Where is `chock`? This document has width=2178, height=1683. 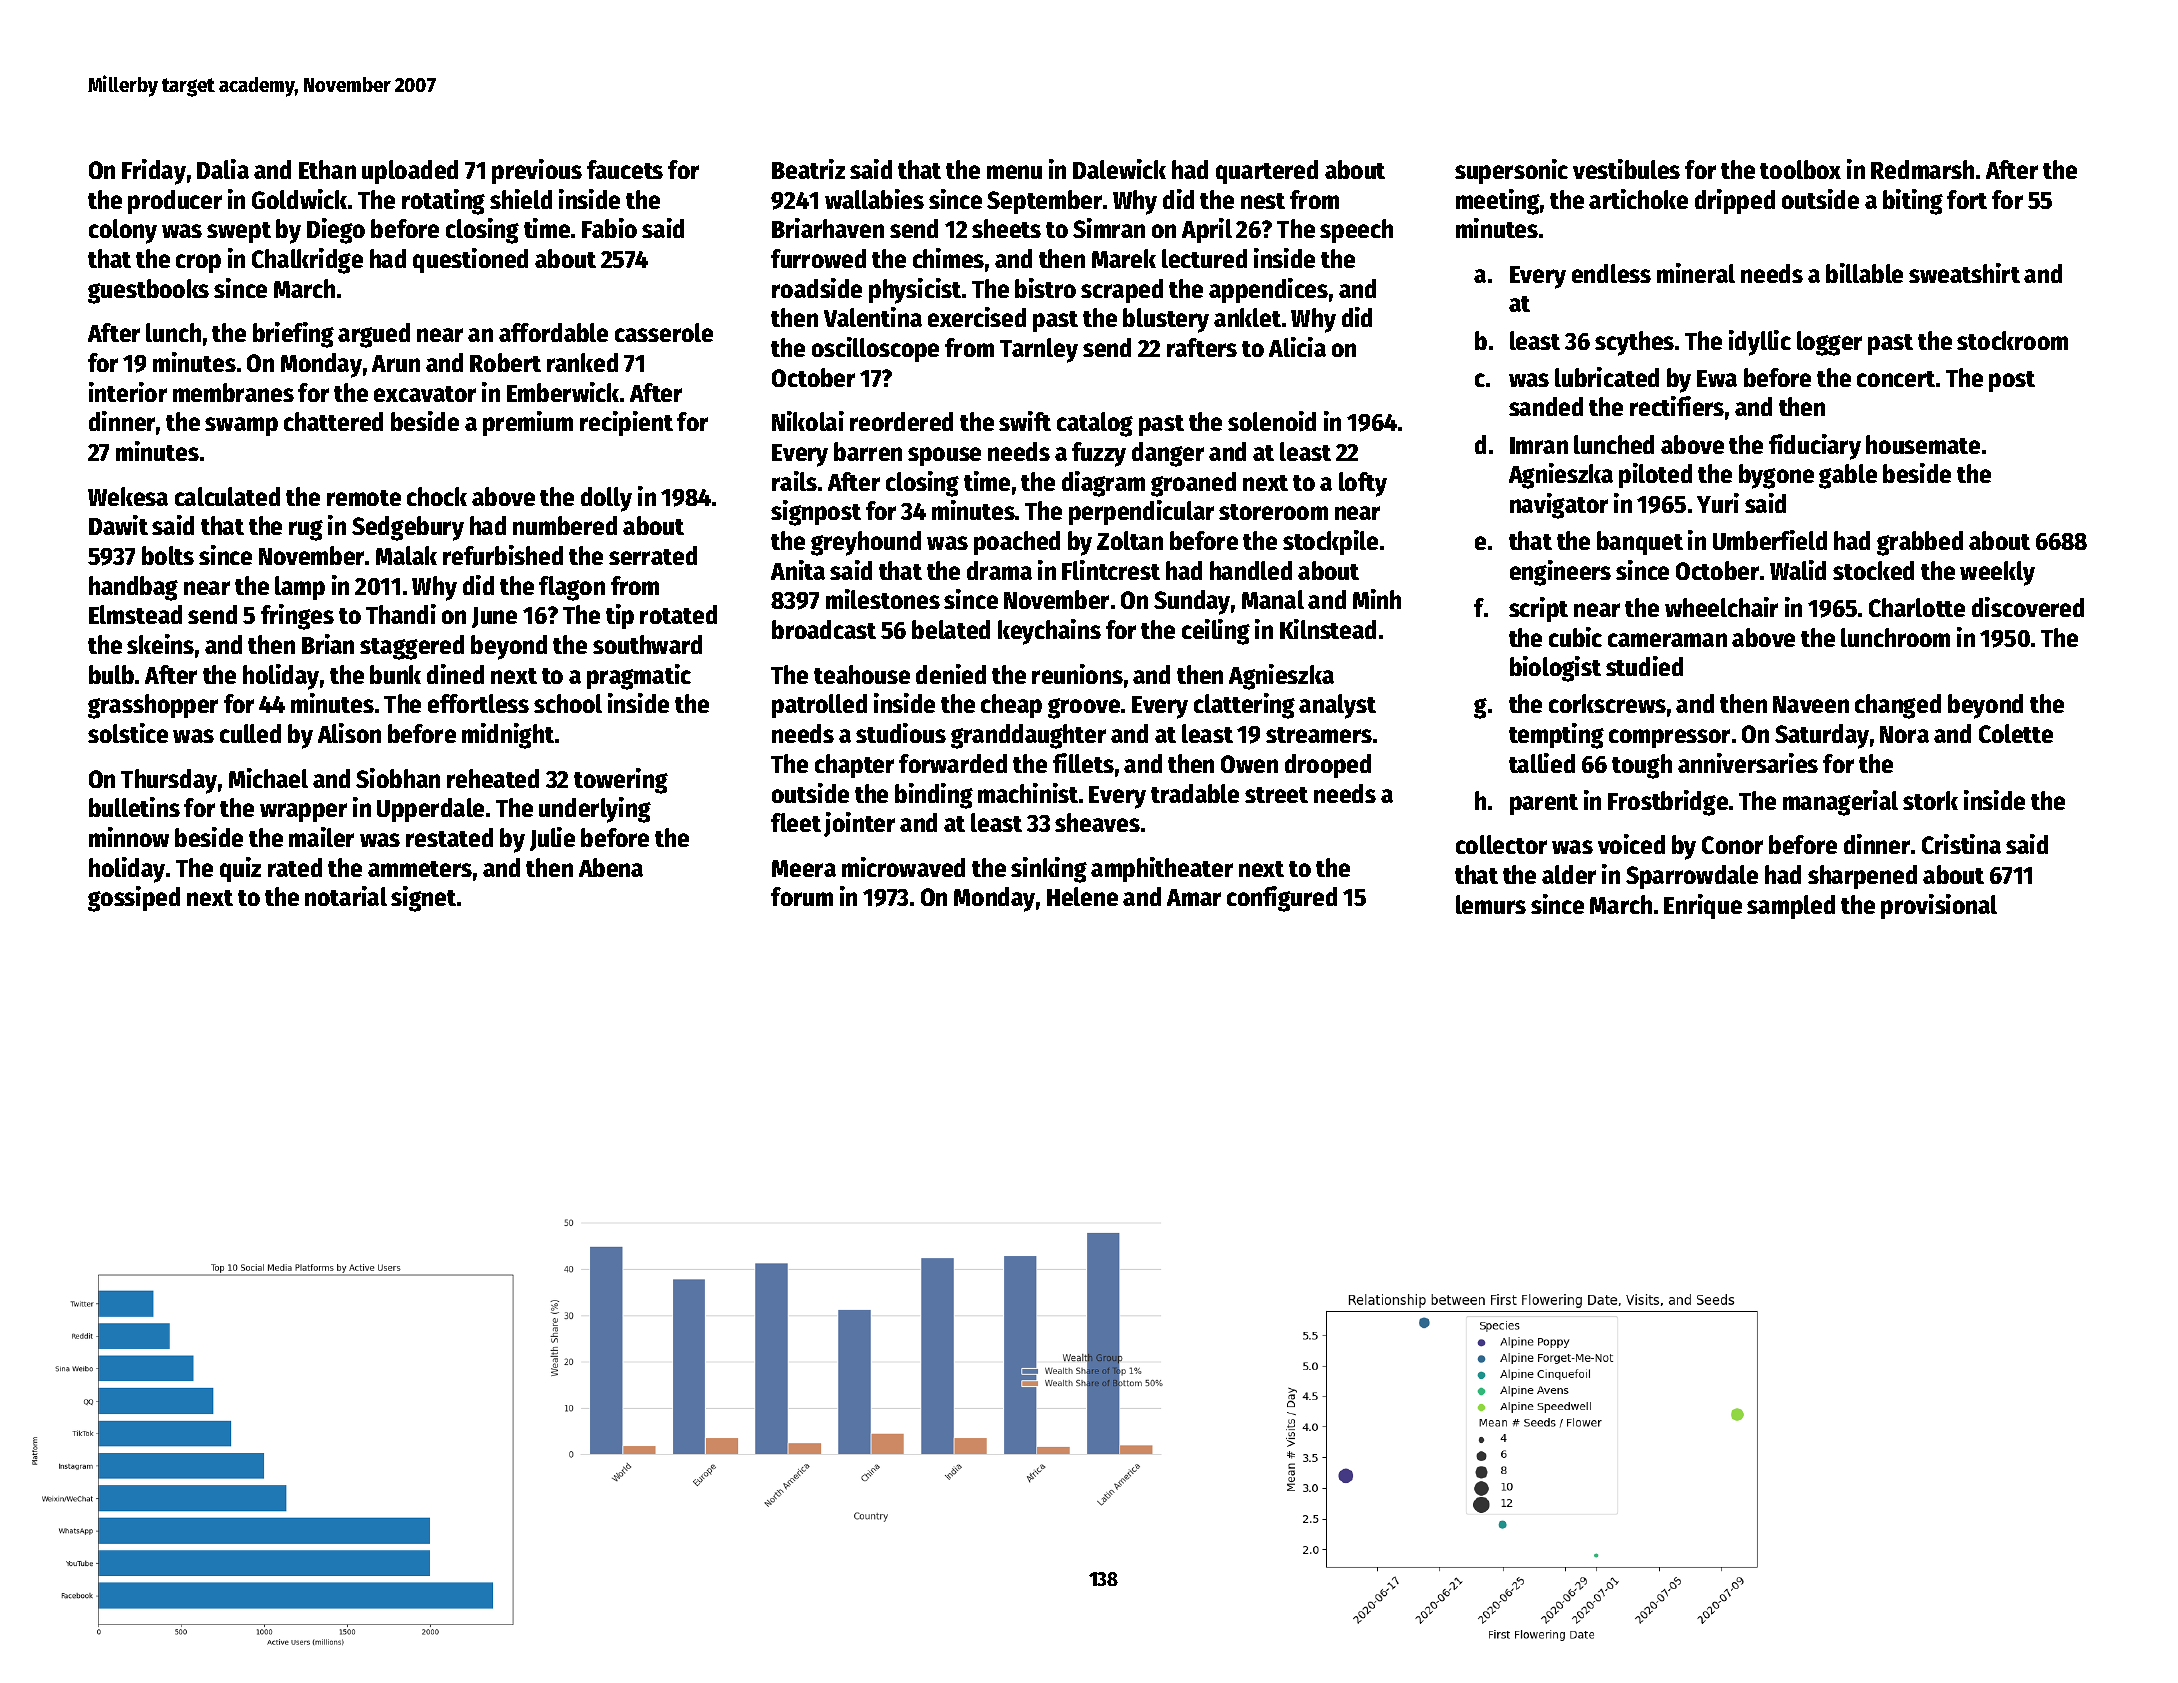 chock is located at coordinates (437, 496).
